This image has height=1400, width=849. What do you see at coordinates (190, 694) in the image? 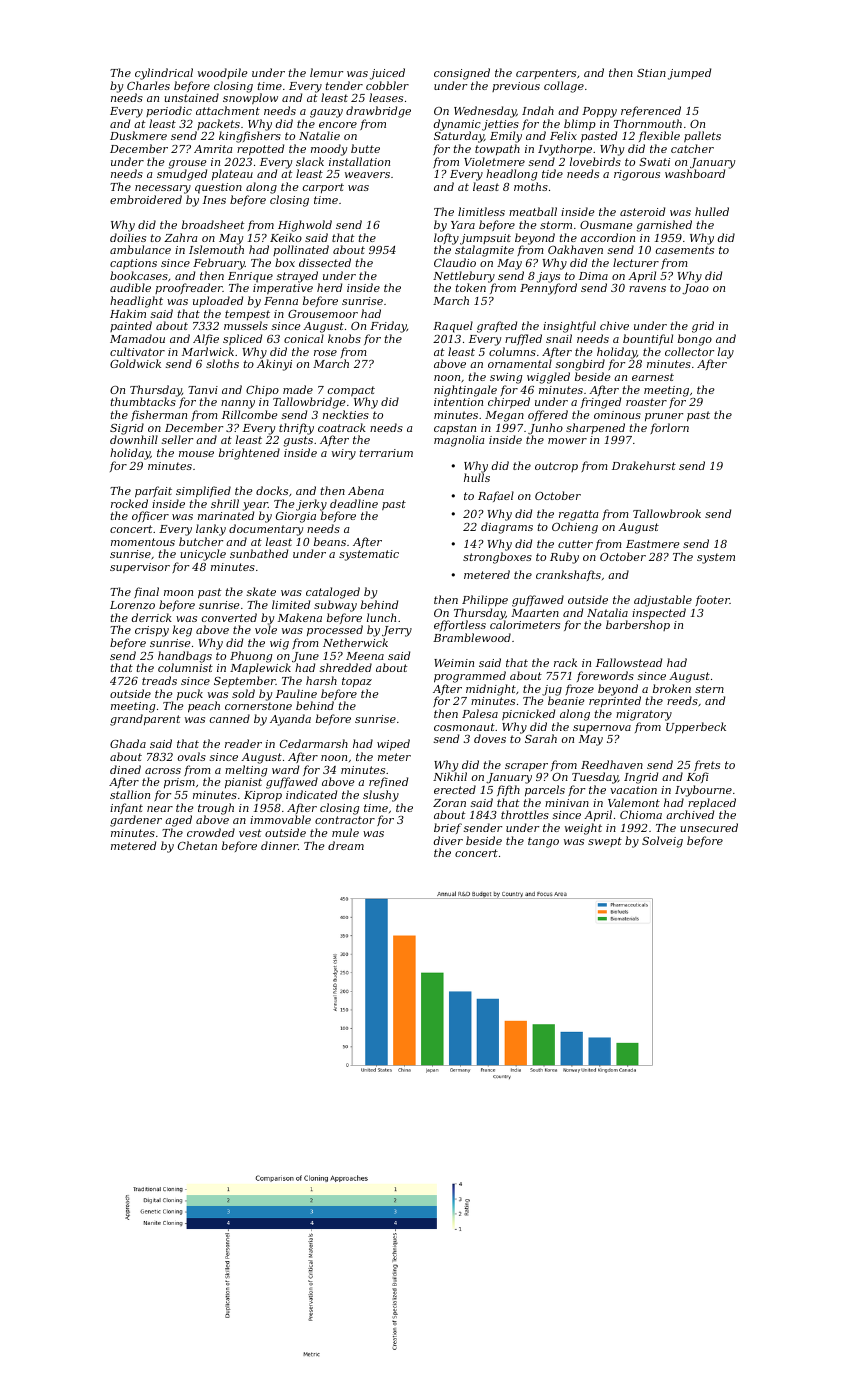
I see `puck` at bounding box center [190, 694].
